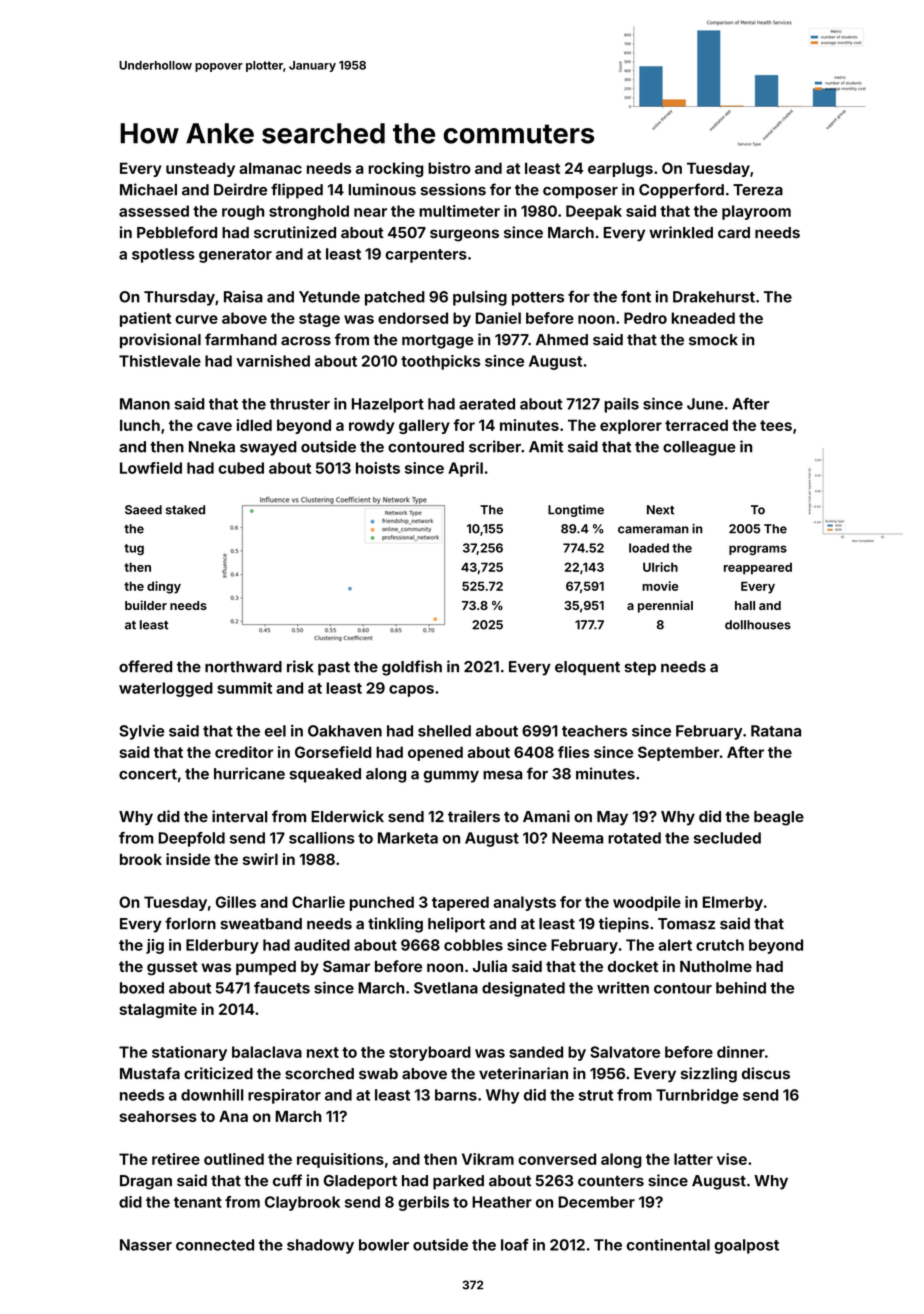  What do you see at coordinates (322, 945) in the screenshot?
I see `audited` at bounding box center [322, 945].
